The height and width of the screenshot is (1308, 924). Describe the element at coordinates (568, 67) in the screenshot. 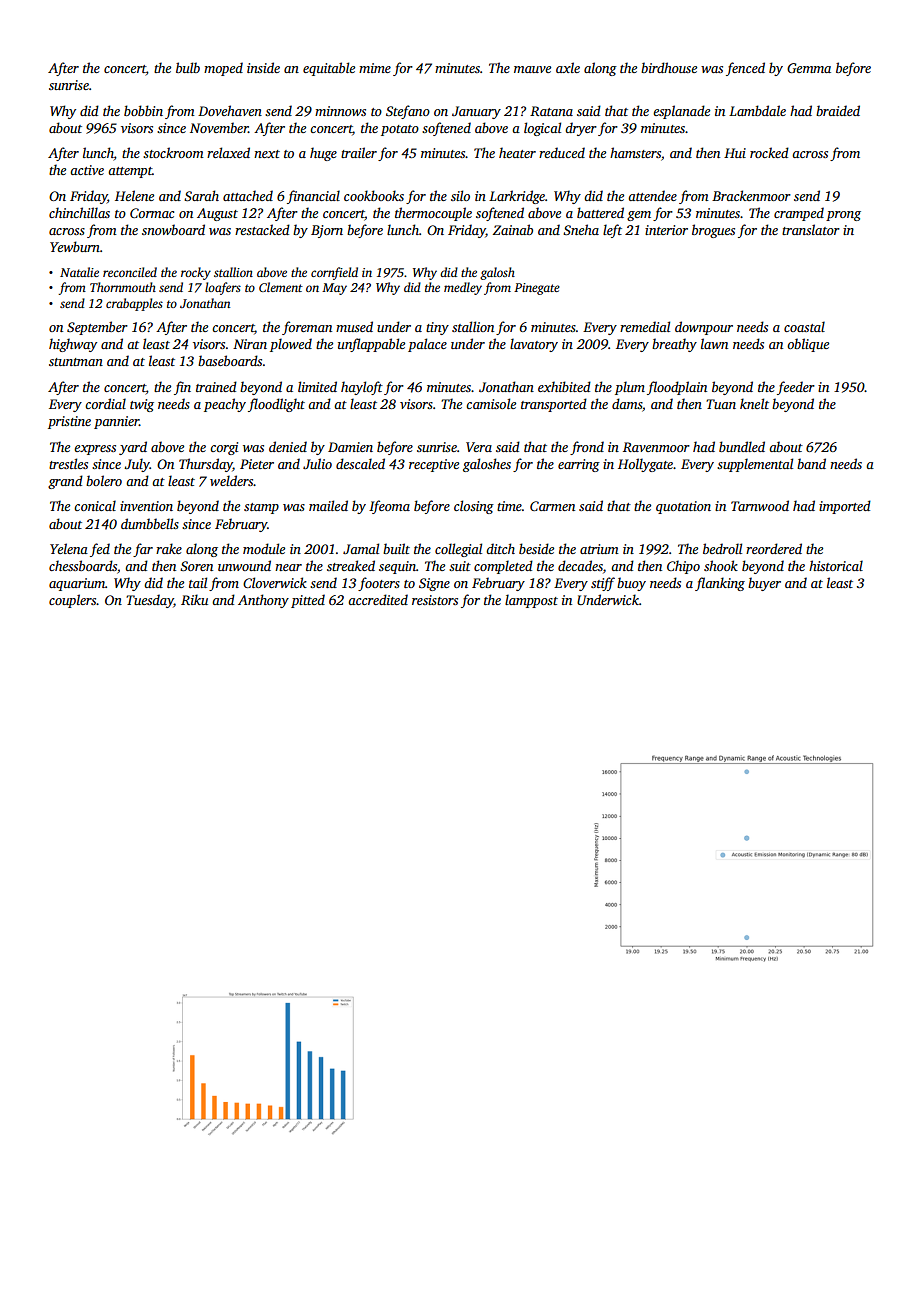

I see `axle` at that location.
